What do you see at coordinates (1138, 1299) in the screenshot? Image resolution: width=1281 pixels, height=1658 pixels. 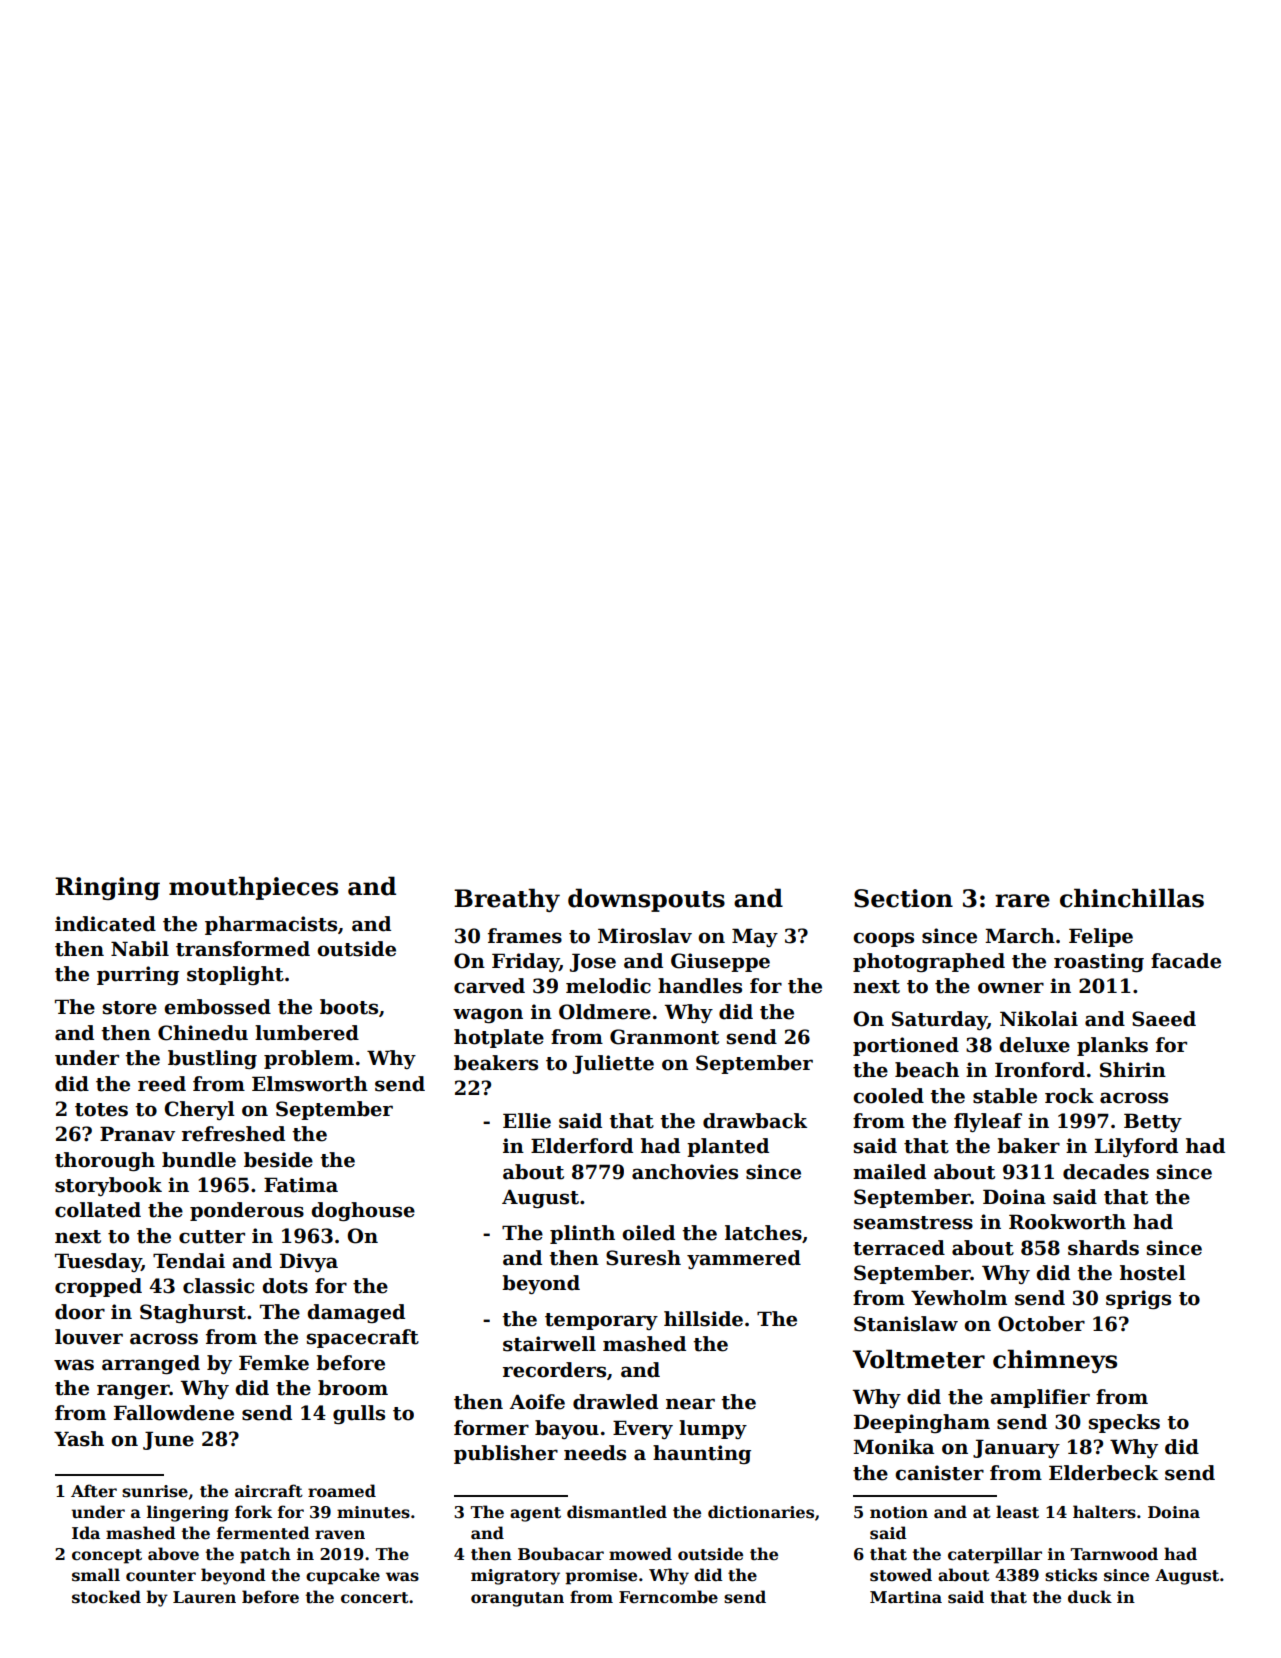 I see `sprigs` at bounding box center [1138, 1299].
